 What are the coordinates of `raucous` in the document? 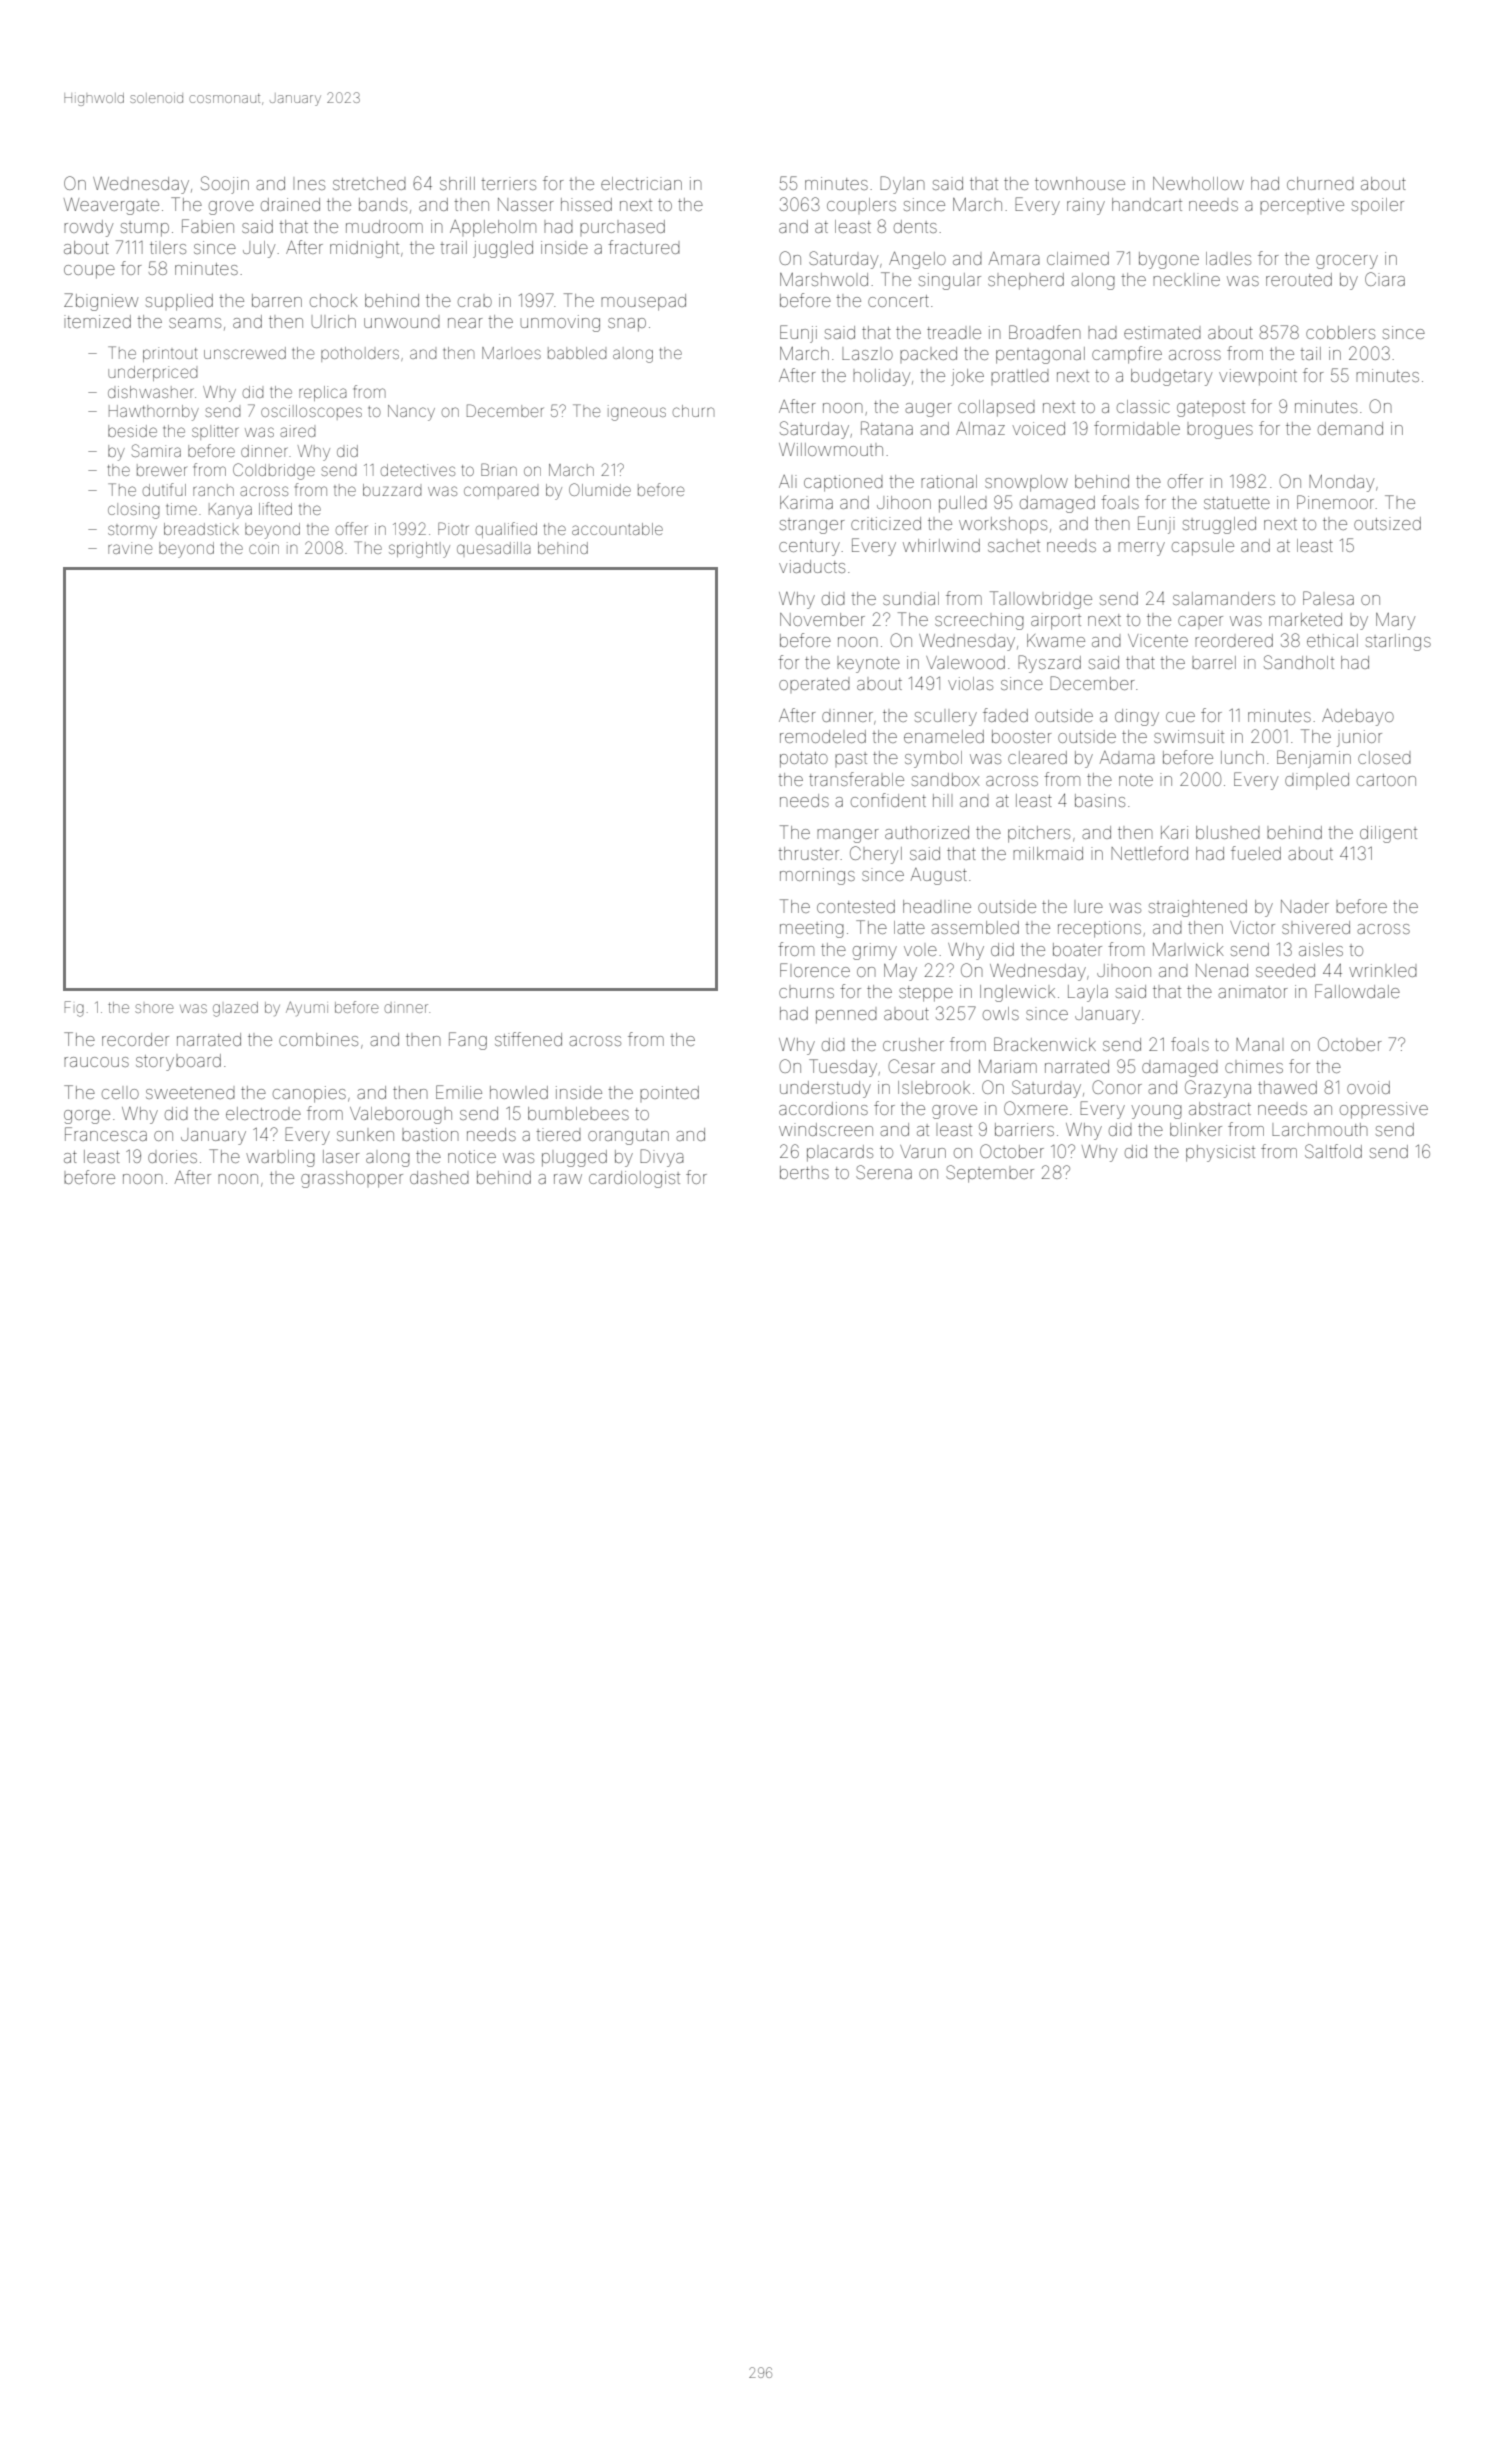 It's located at (96, 1062).
